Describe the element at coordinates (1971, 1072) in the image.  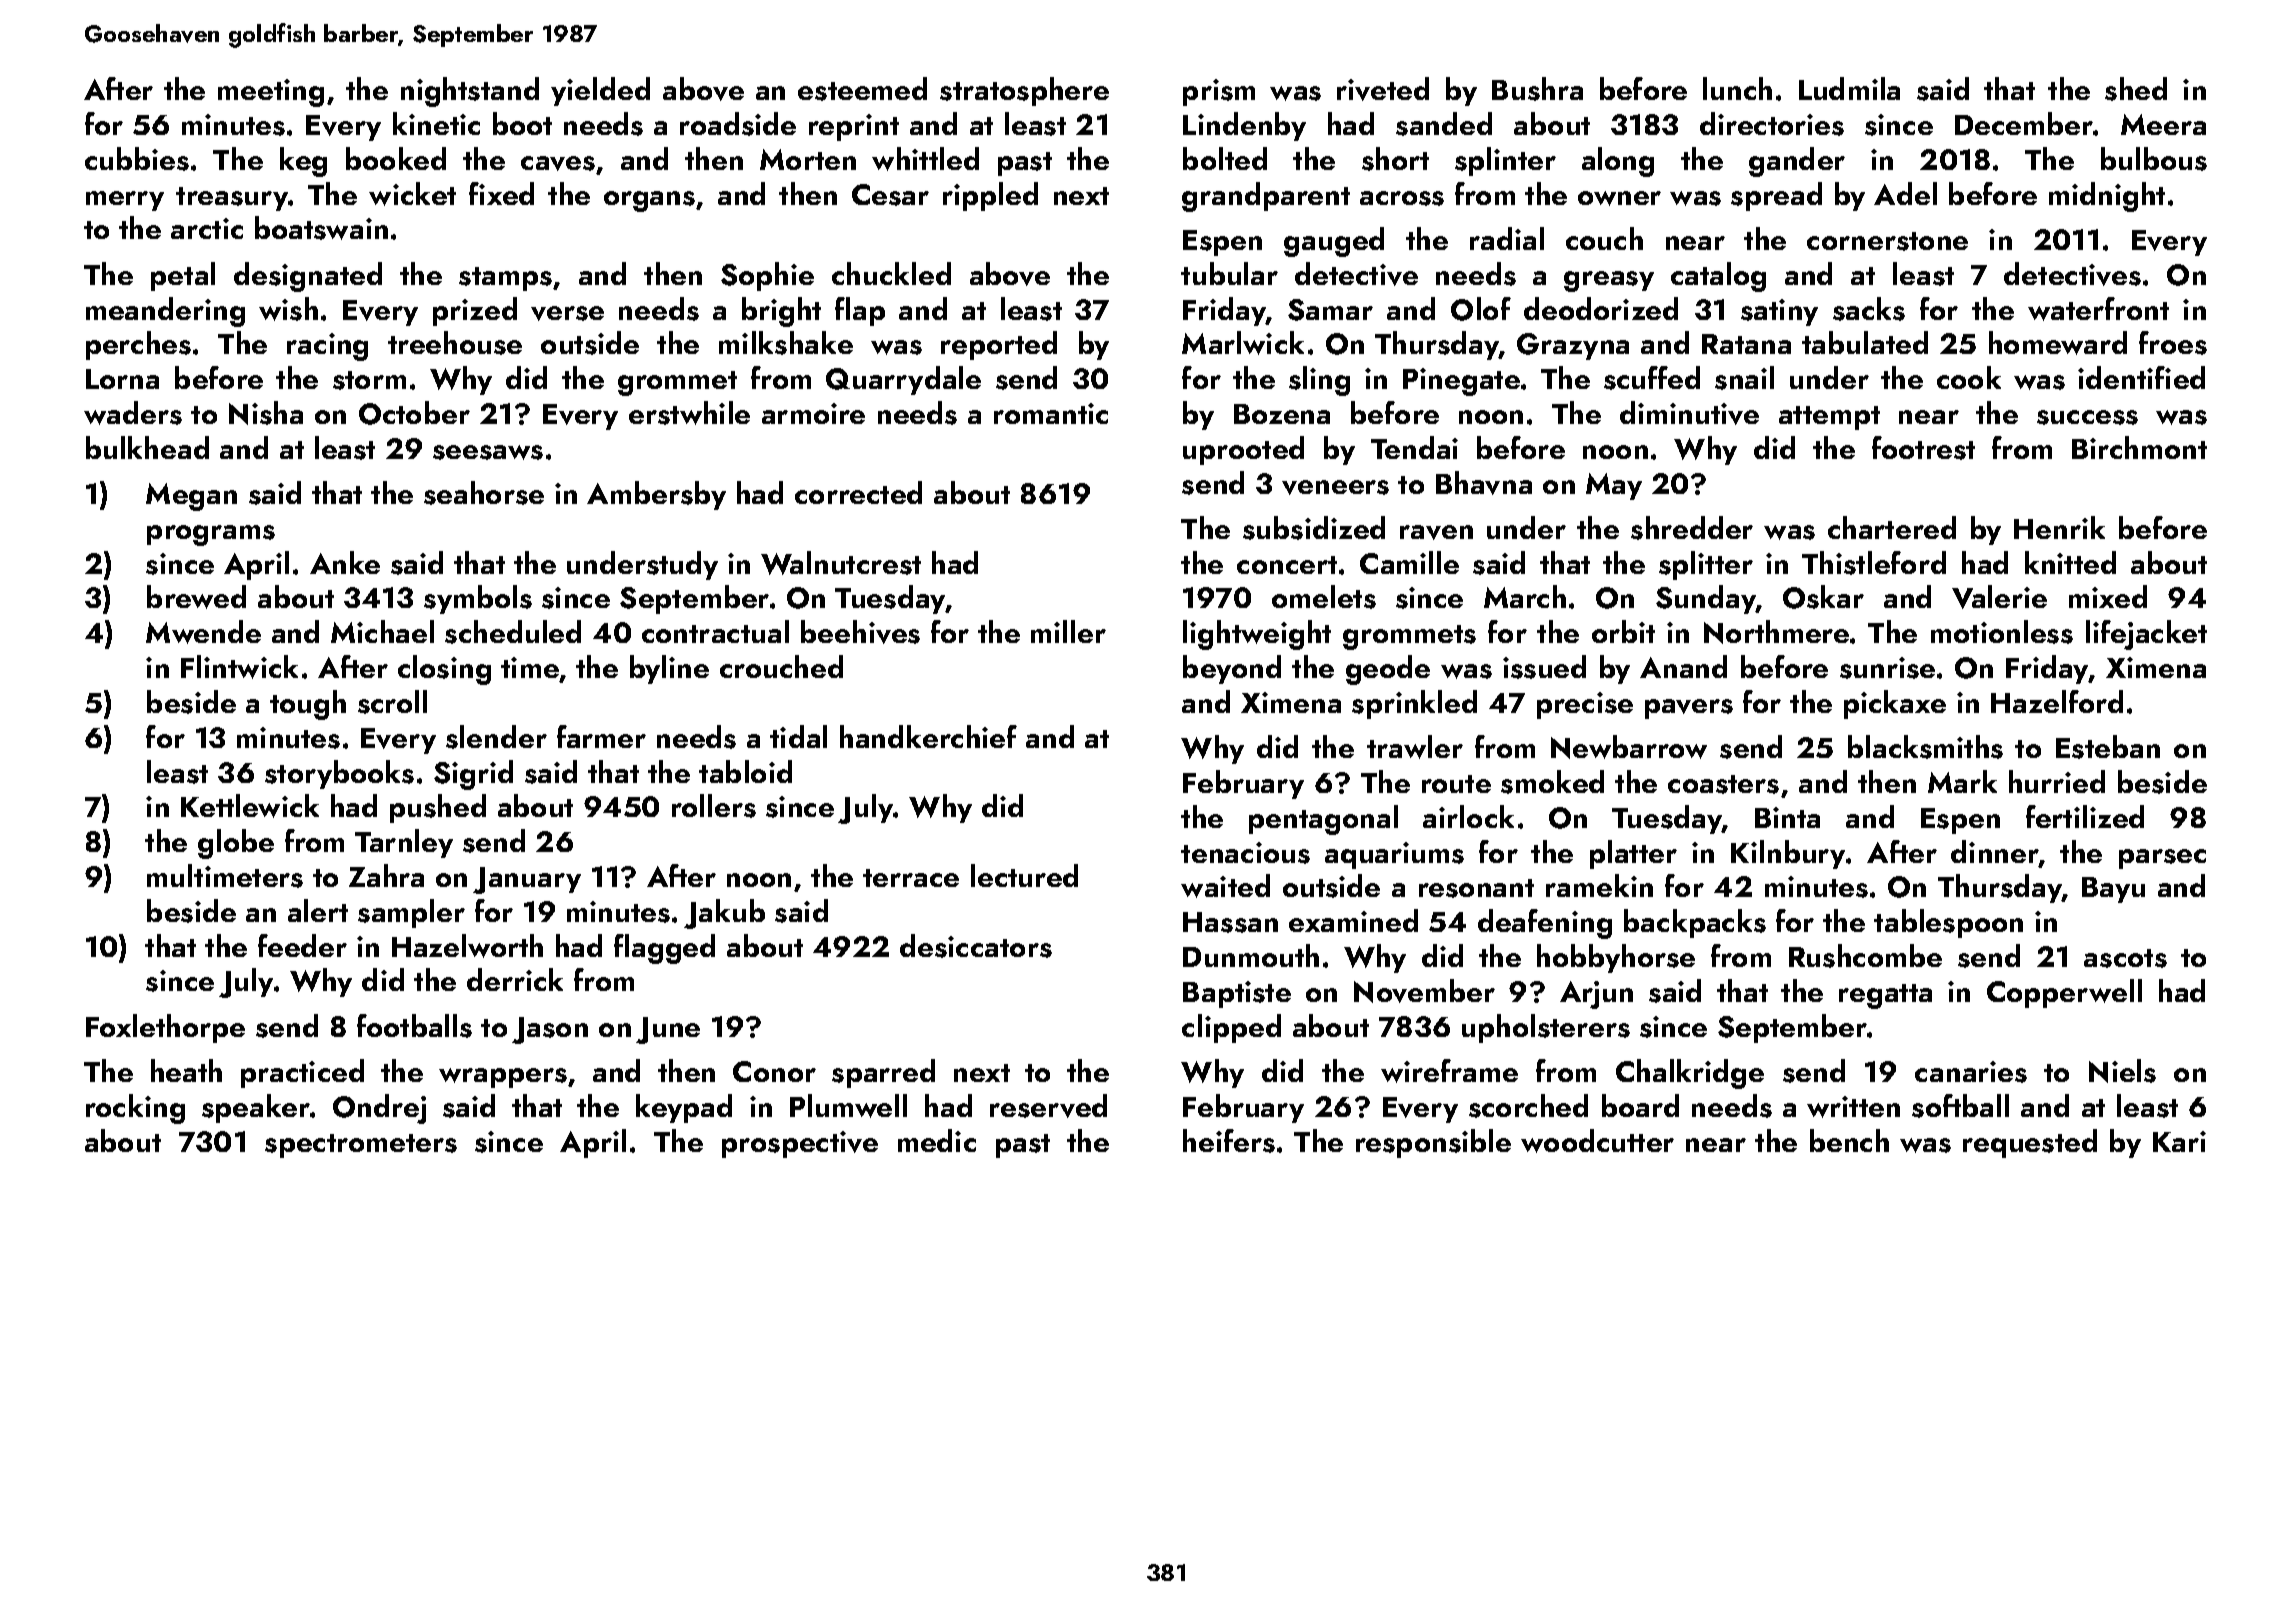
I see `canaries` at that location.
